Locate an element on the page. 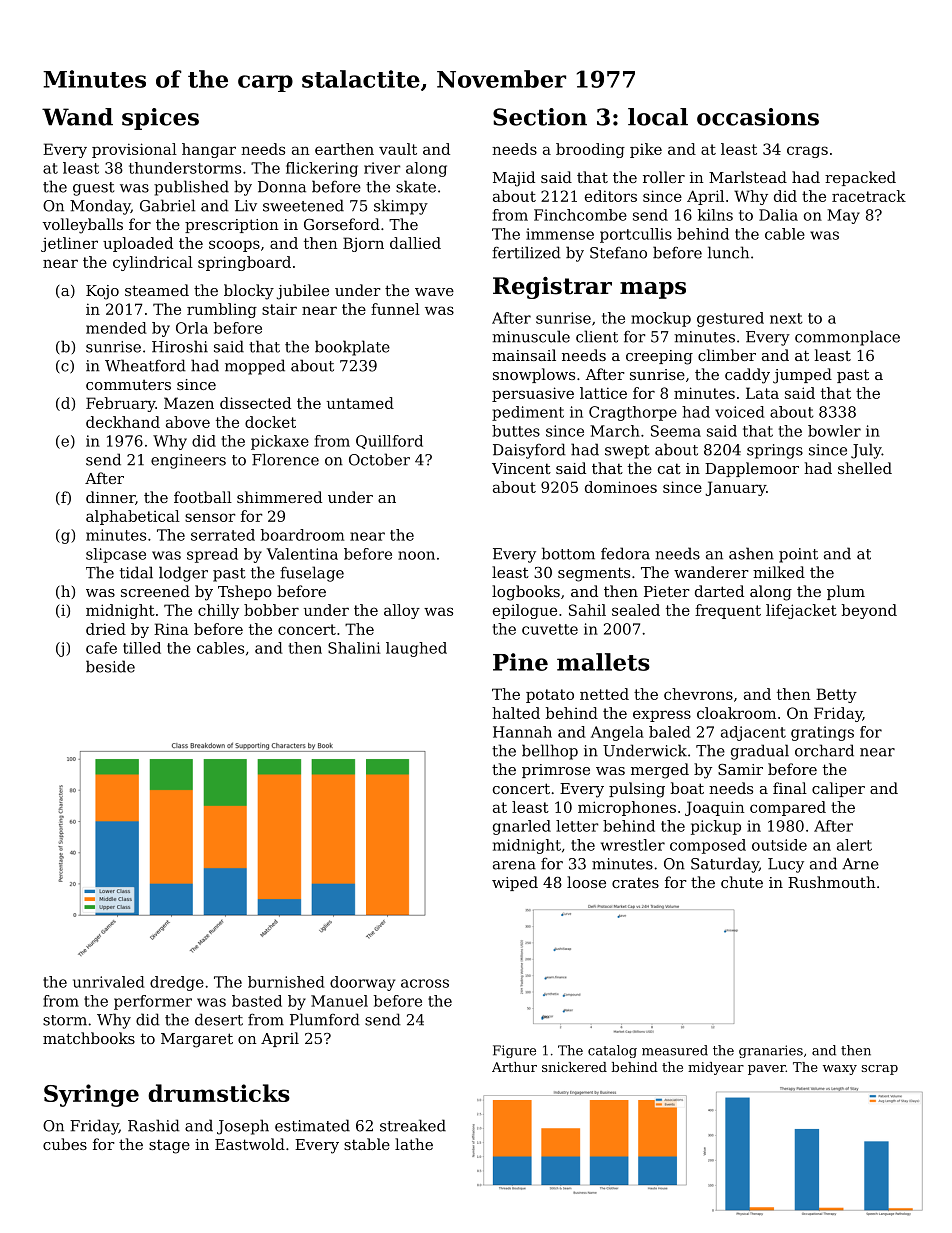 The width and height of the document is (952, 1233). spices is located at coordinates (160, 119).
